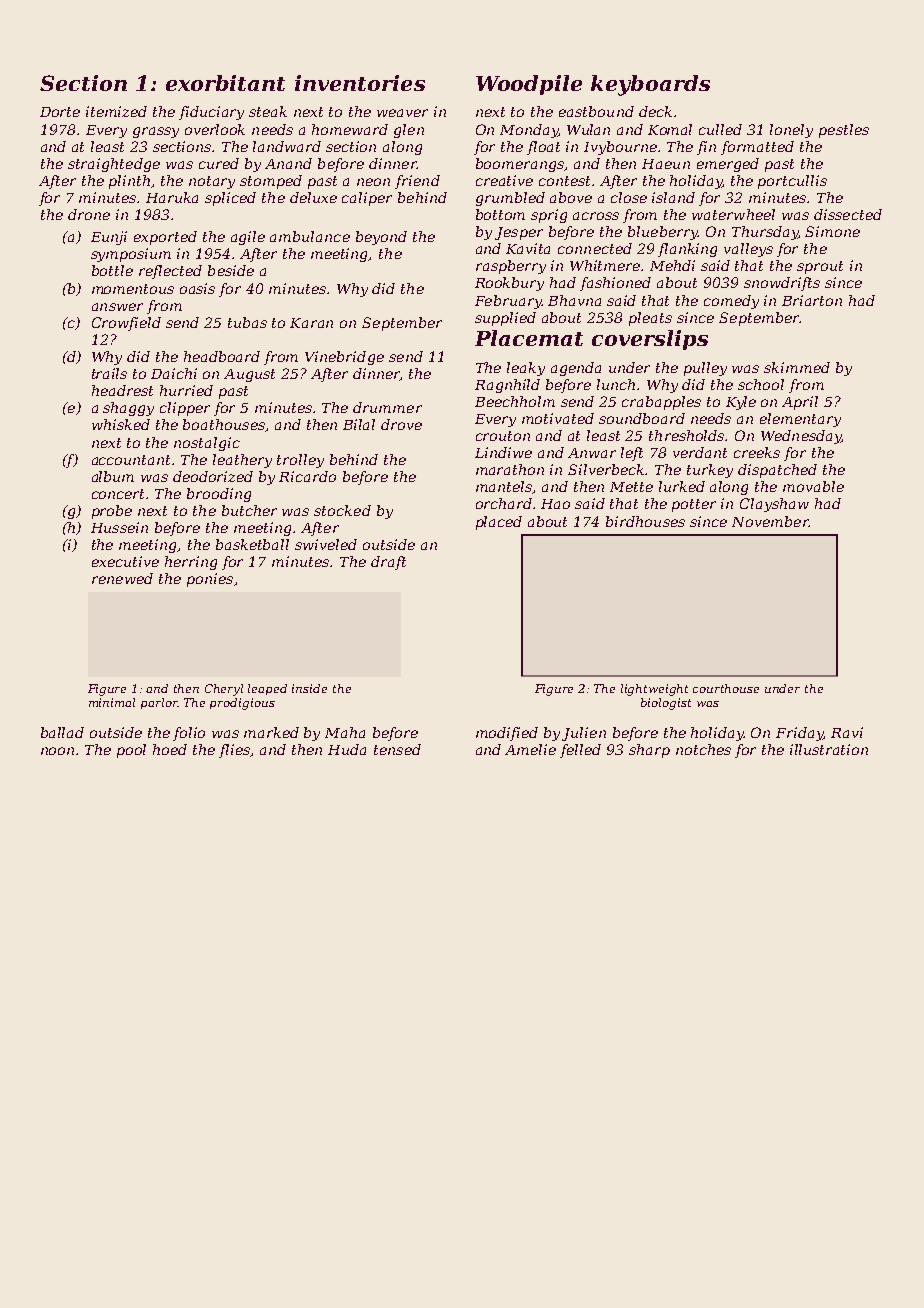  I want to click on renewed, so click(122, 578).
